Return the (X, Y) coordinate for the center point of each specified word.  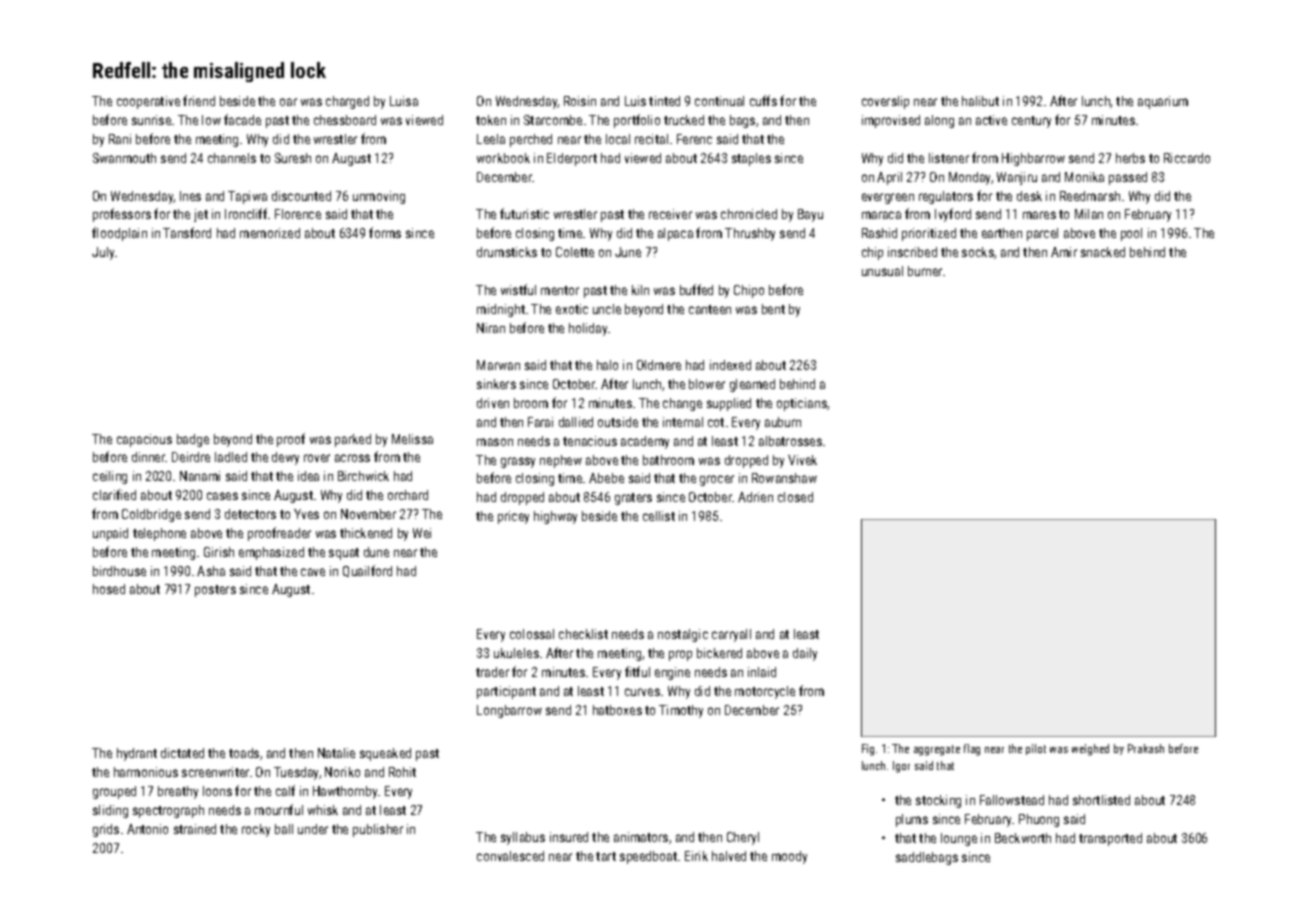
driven (493, 403)
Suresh (293, 158)
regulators (946, 197)
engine (672, 673)
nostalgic (683, 635)
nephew (561, 461)
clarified (114, 494)
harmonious (146, 772)
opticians (802, 404)
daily (805, 654)
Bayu (810, 215)
